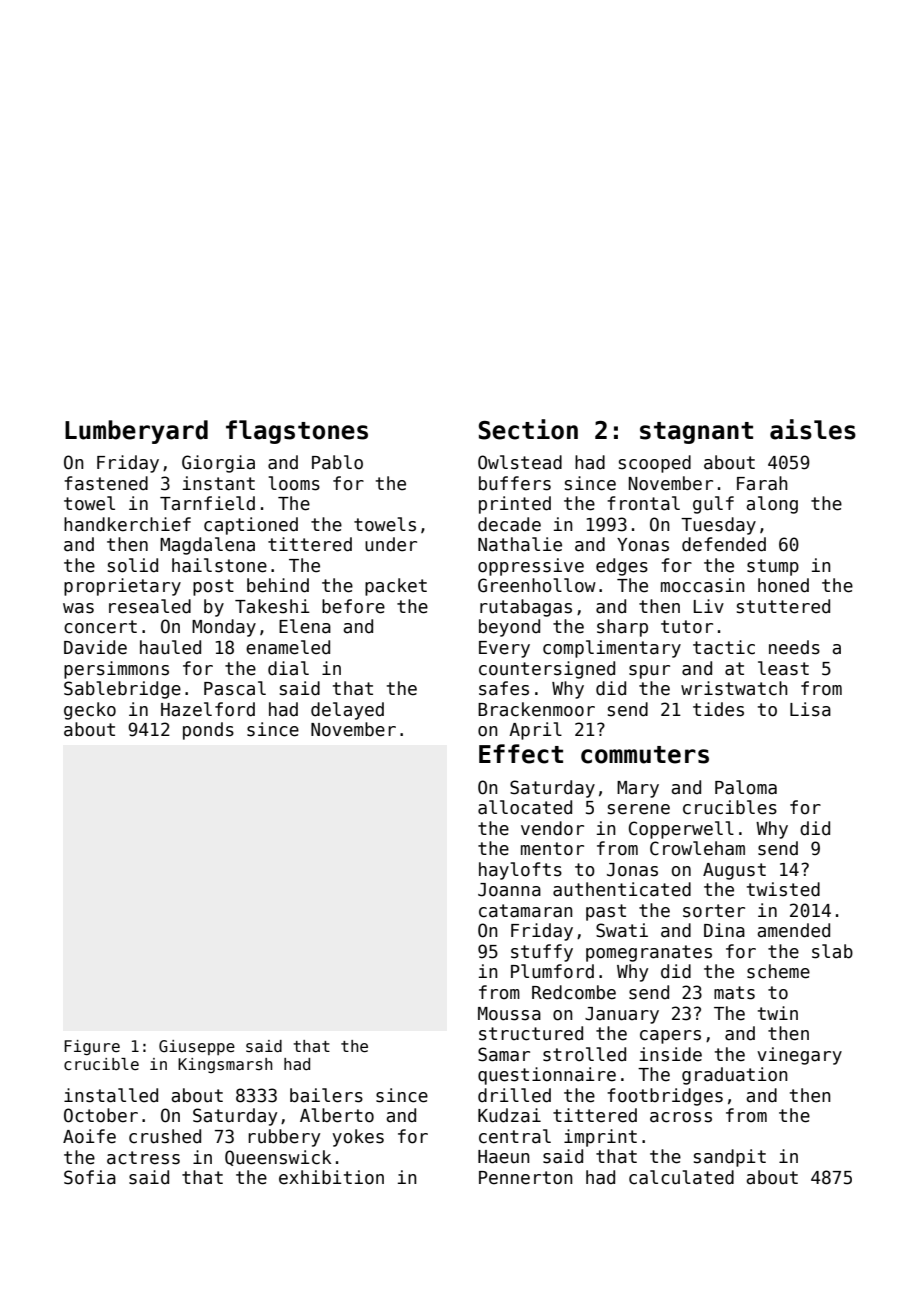 The image size is (924, 1308). I want to click on August, so click(734, 871).
